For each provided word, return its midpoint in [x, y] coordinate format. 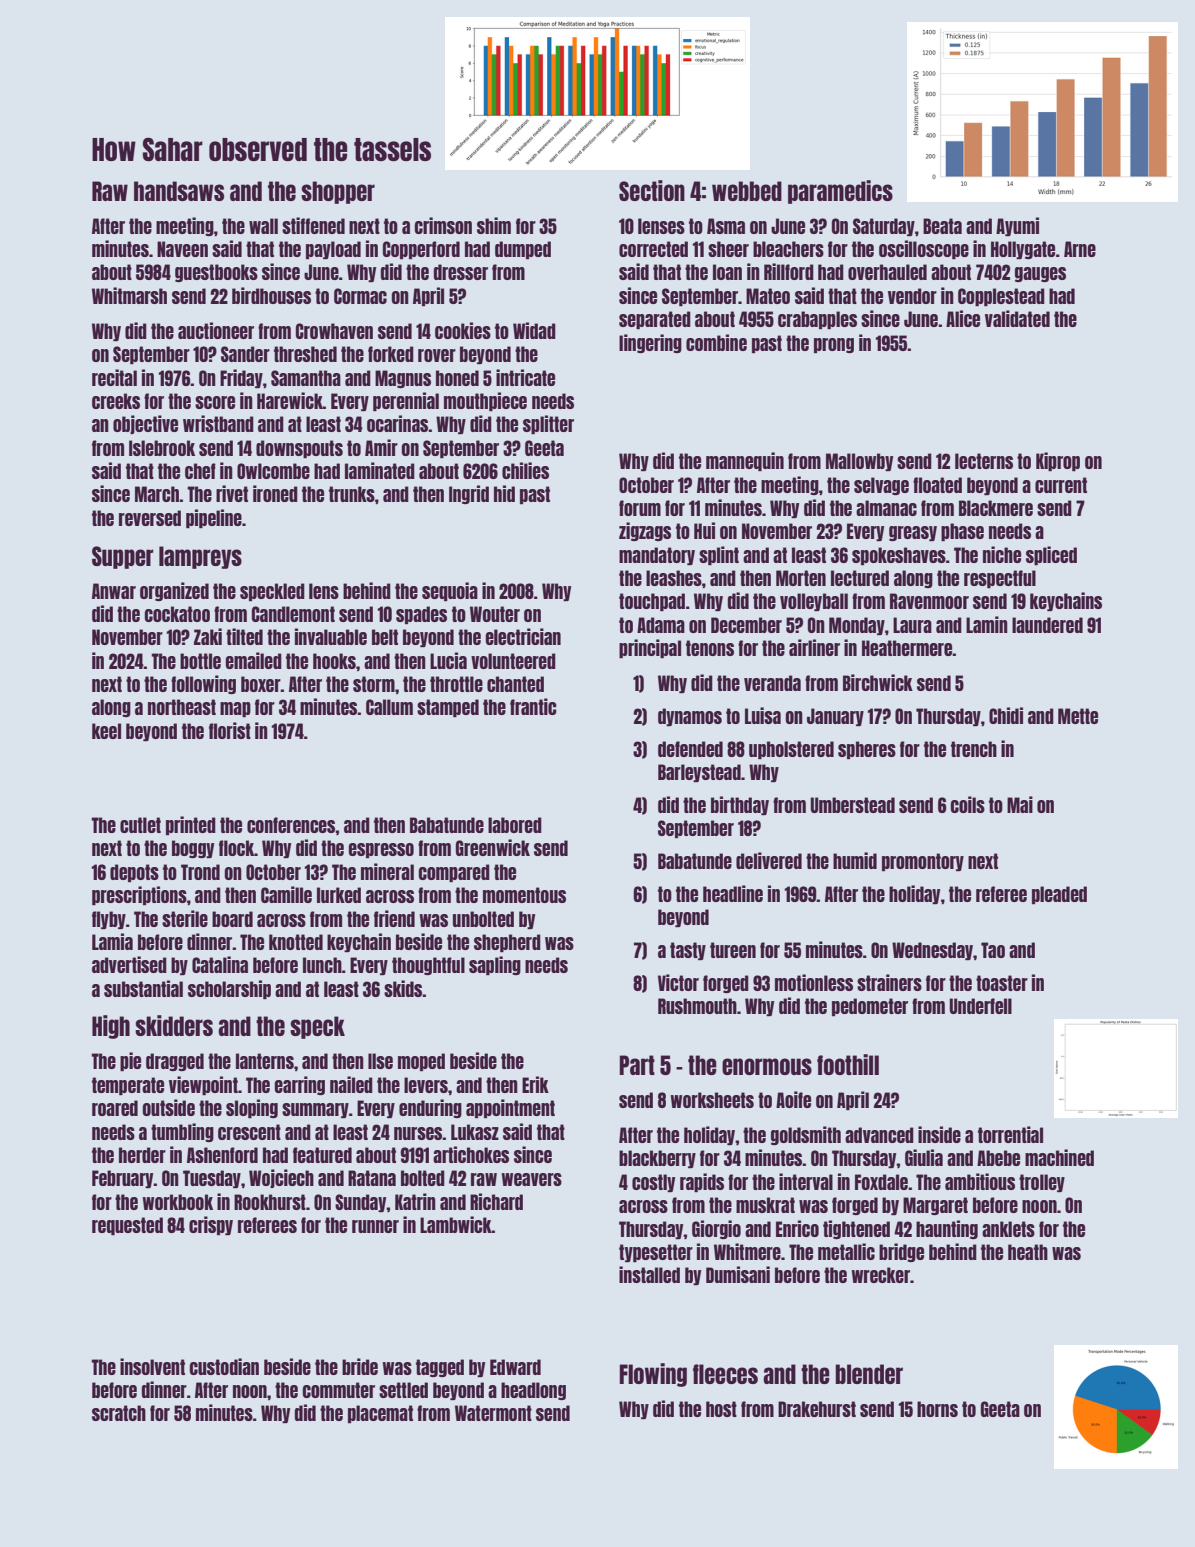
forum [640, 508]
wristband [218, 423]
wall [263, 226]
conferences [291, 825]
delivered [769, 860]
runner [375, 1226]
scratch [119, 1413]
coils [967, 804]
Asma [726, 226]
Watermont [493, 1413]
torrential [1010, 1134]
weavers [531, 1179]
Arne [1080, 249]
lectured [860, 578]
